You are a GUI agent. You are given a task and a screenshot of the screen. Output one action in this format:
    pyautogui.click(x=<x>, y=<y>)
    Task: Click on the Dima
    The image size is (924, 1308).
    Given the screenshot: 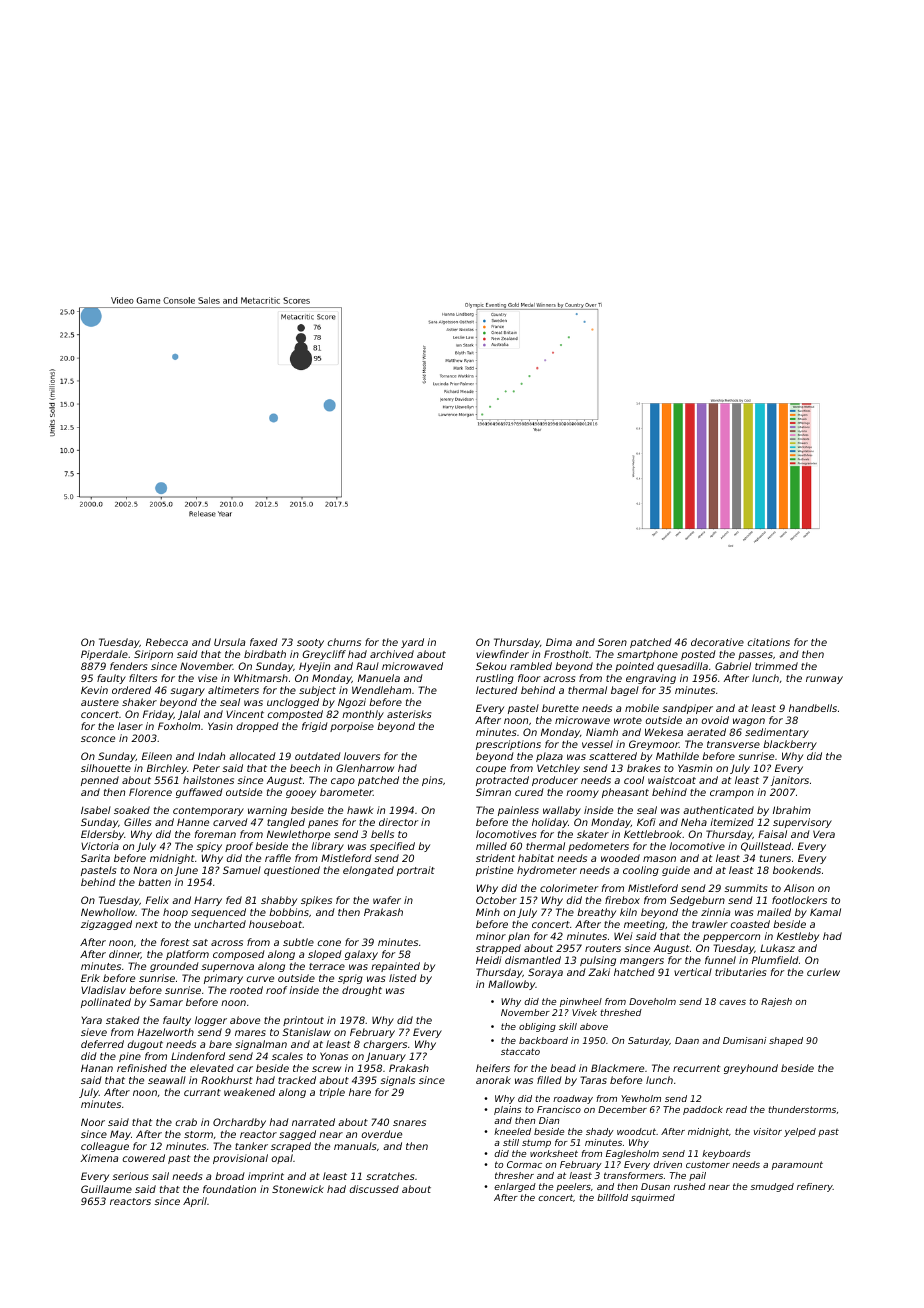 What is the action you would take?
    pyautogui.click(x=559, y=642)
